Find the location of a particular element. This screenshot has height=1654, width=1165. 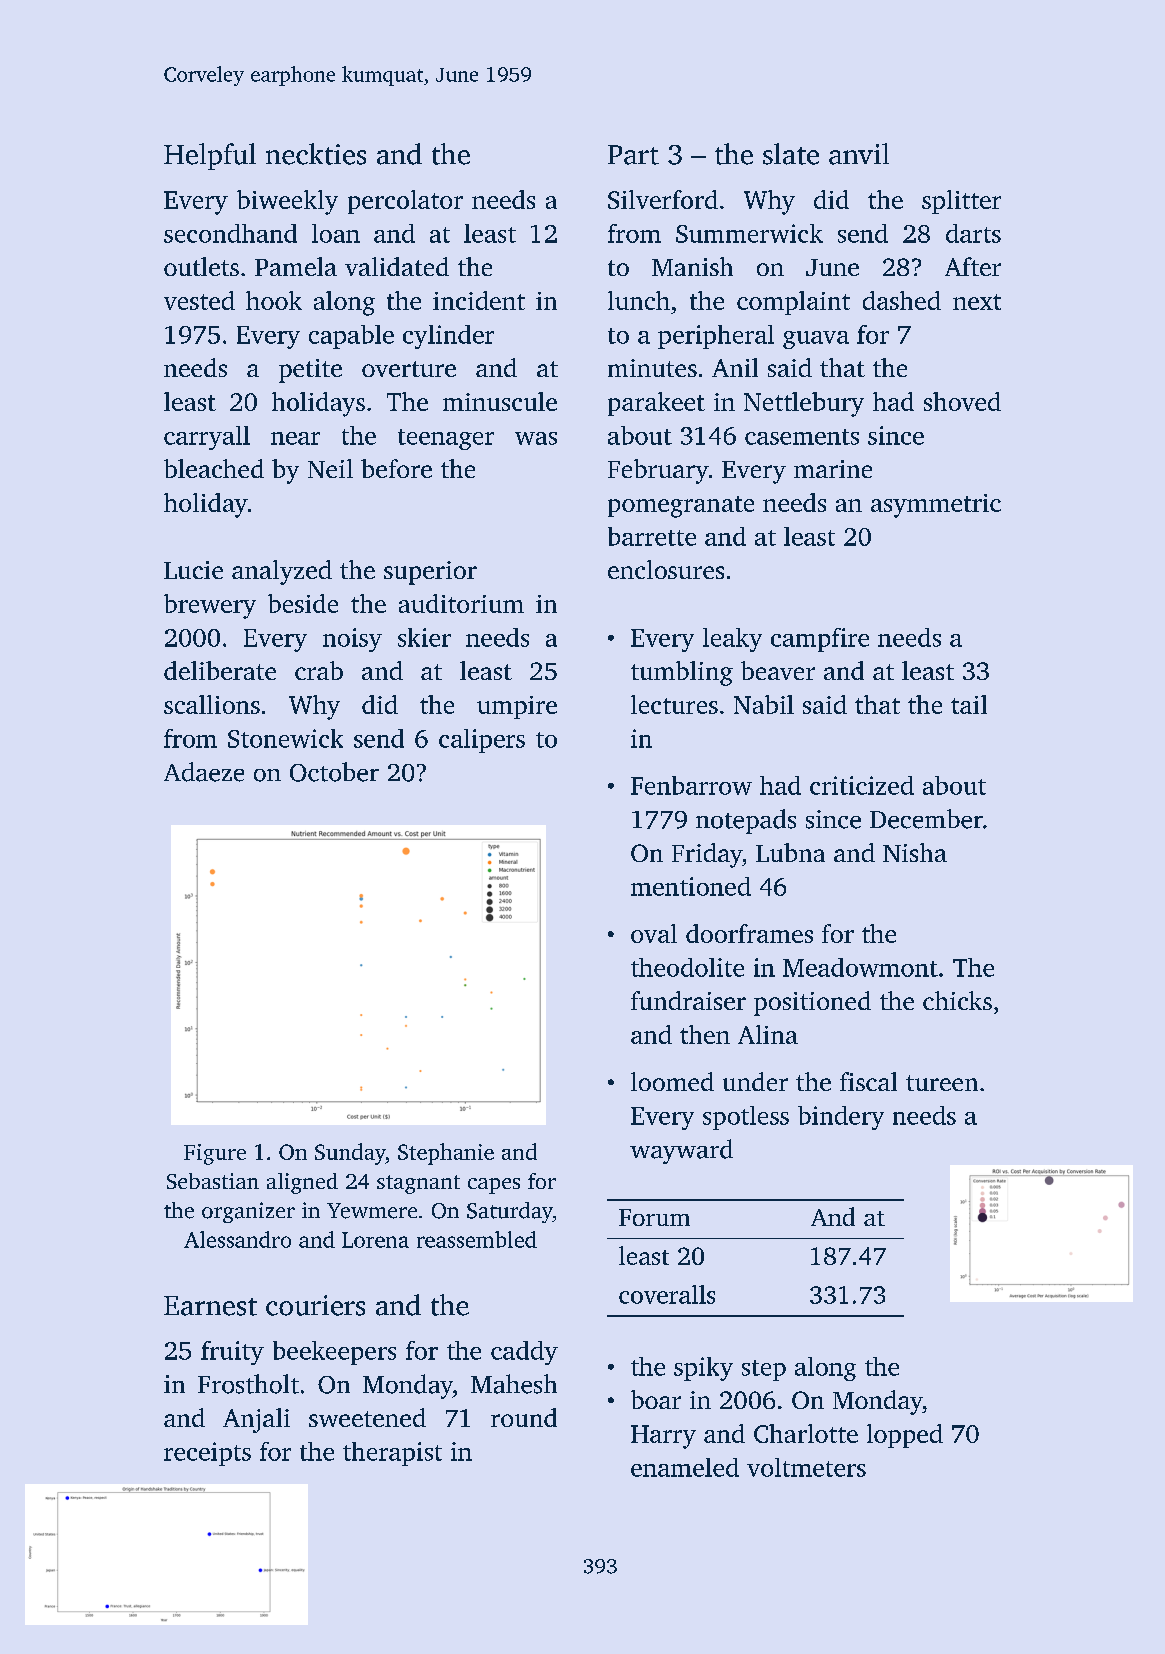

Helpful is located at coordinates (210, 156).
